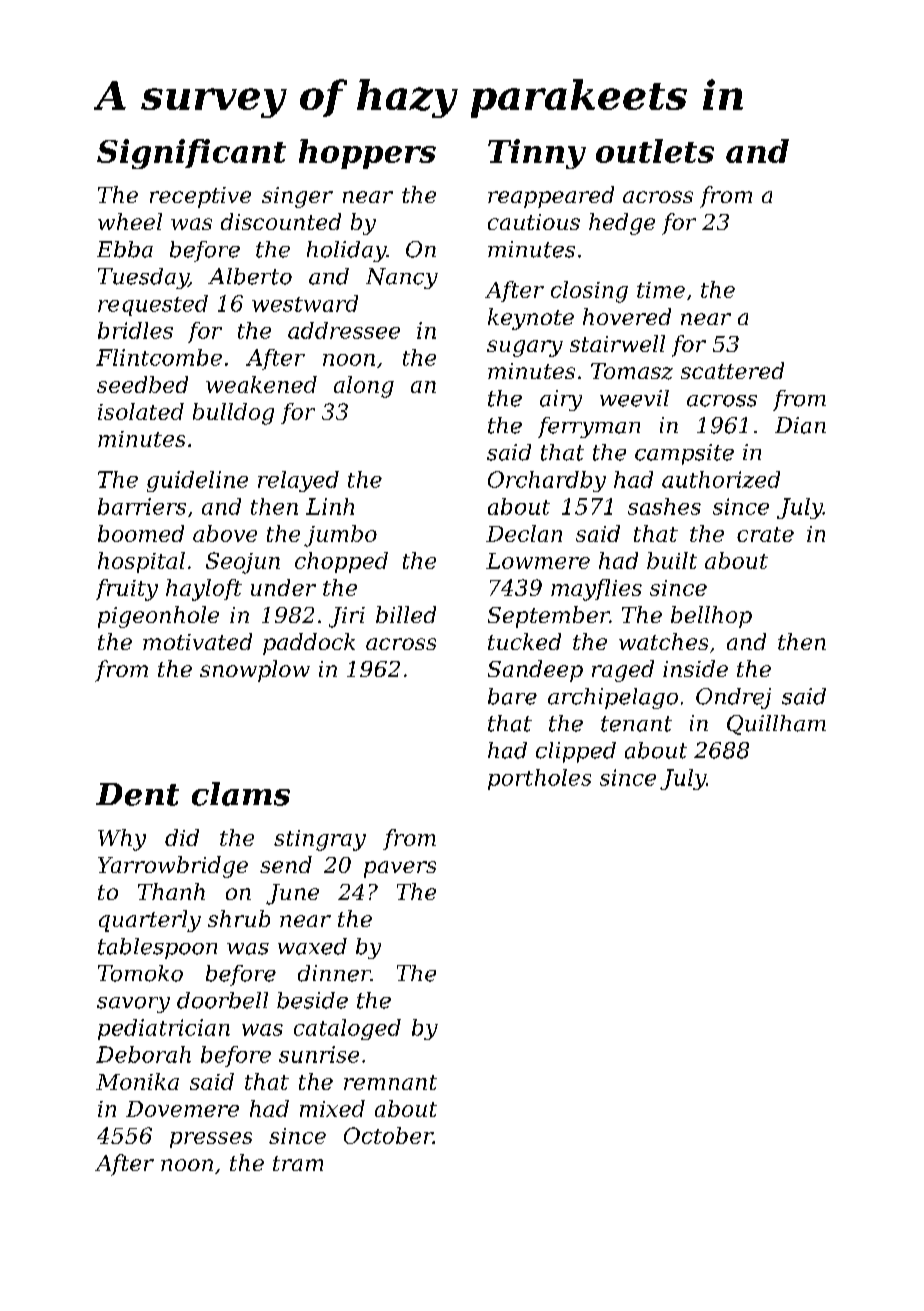 The width and height of the screenshot is (924, 1311). Describe the element at coordinates (655, 151) in the screenshot. I see `outlets` at that location.
